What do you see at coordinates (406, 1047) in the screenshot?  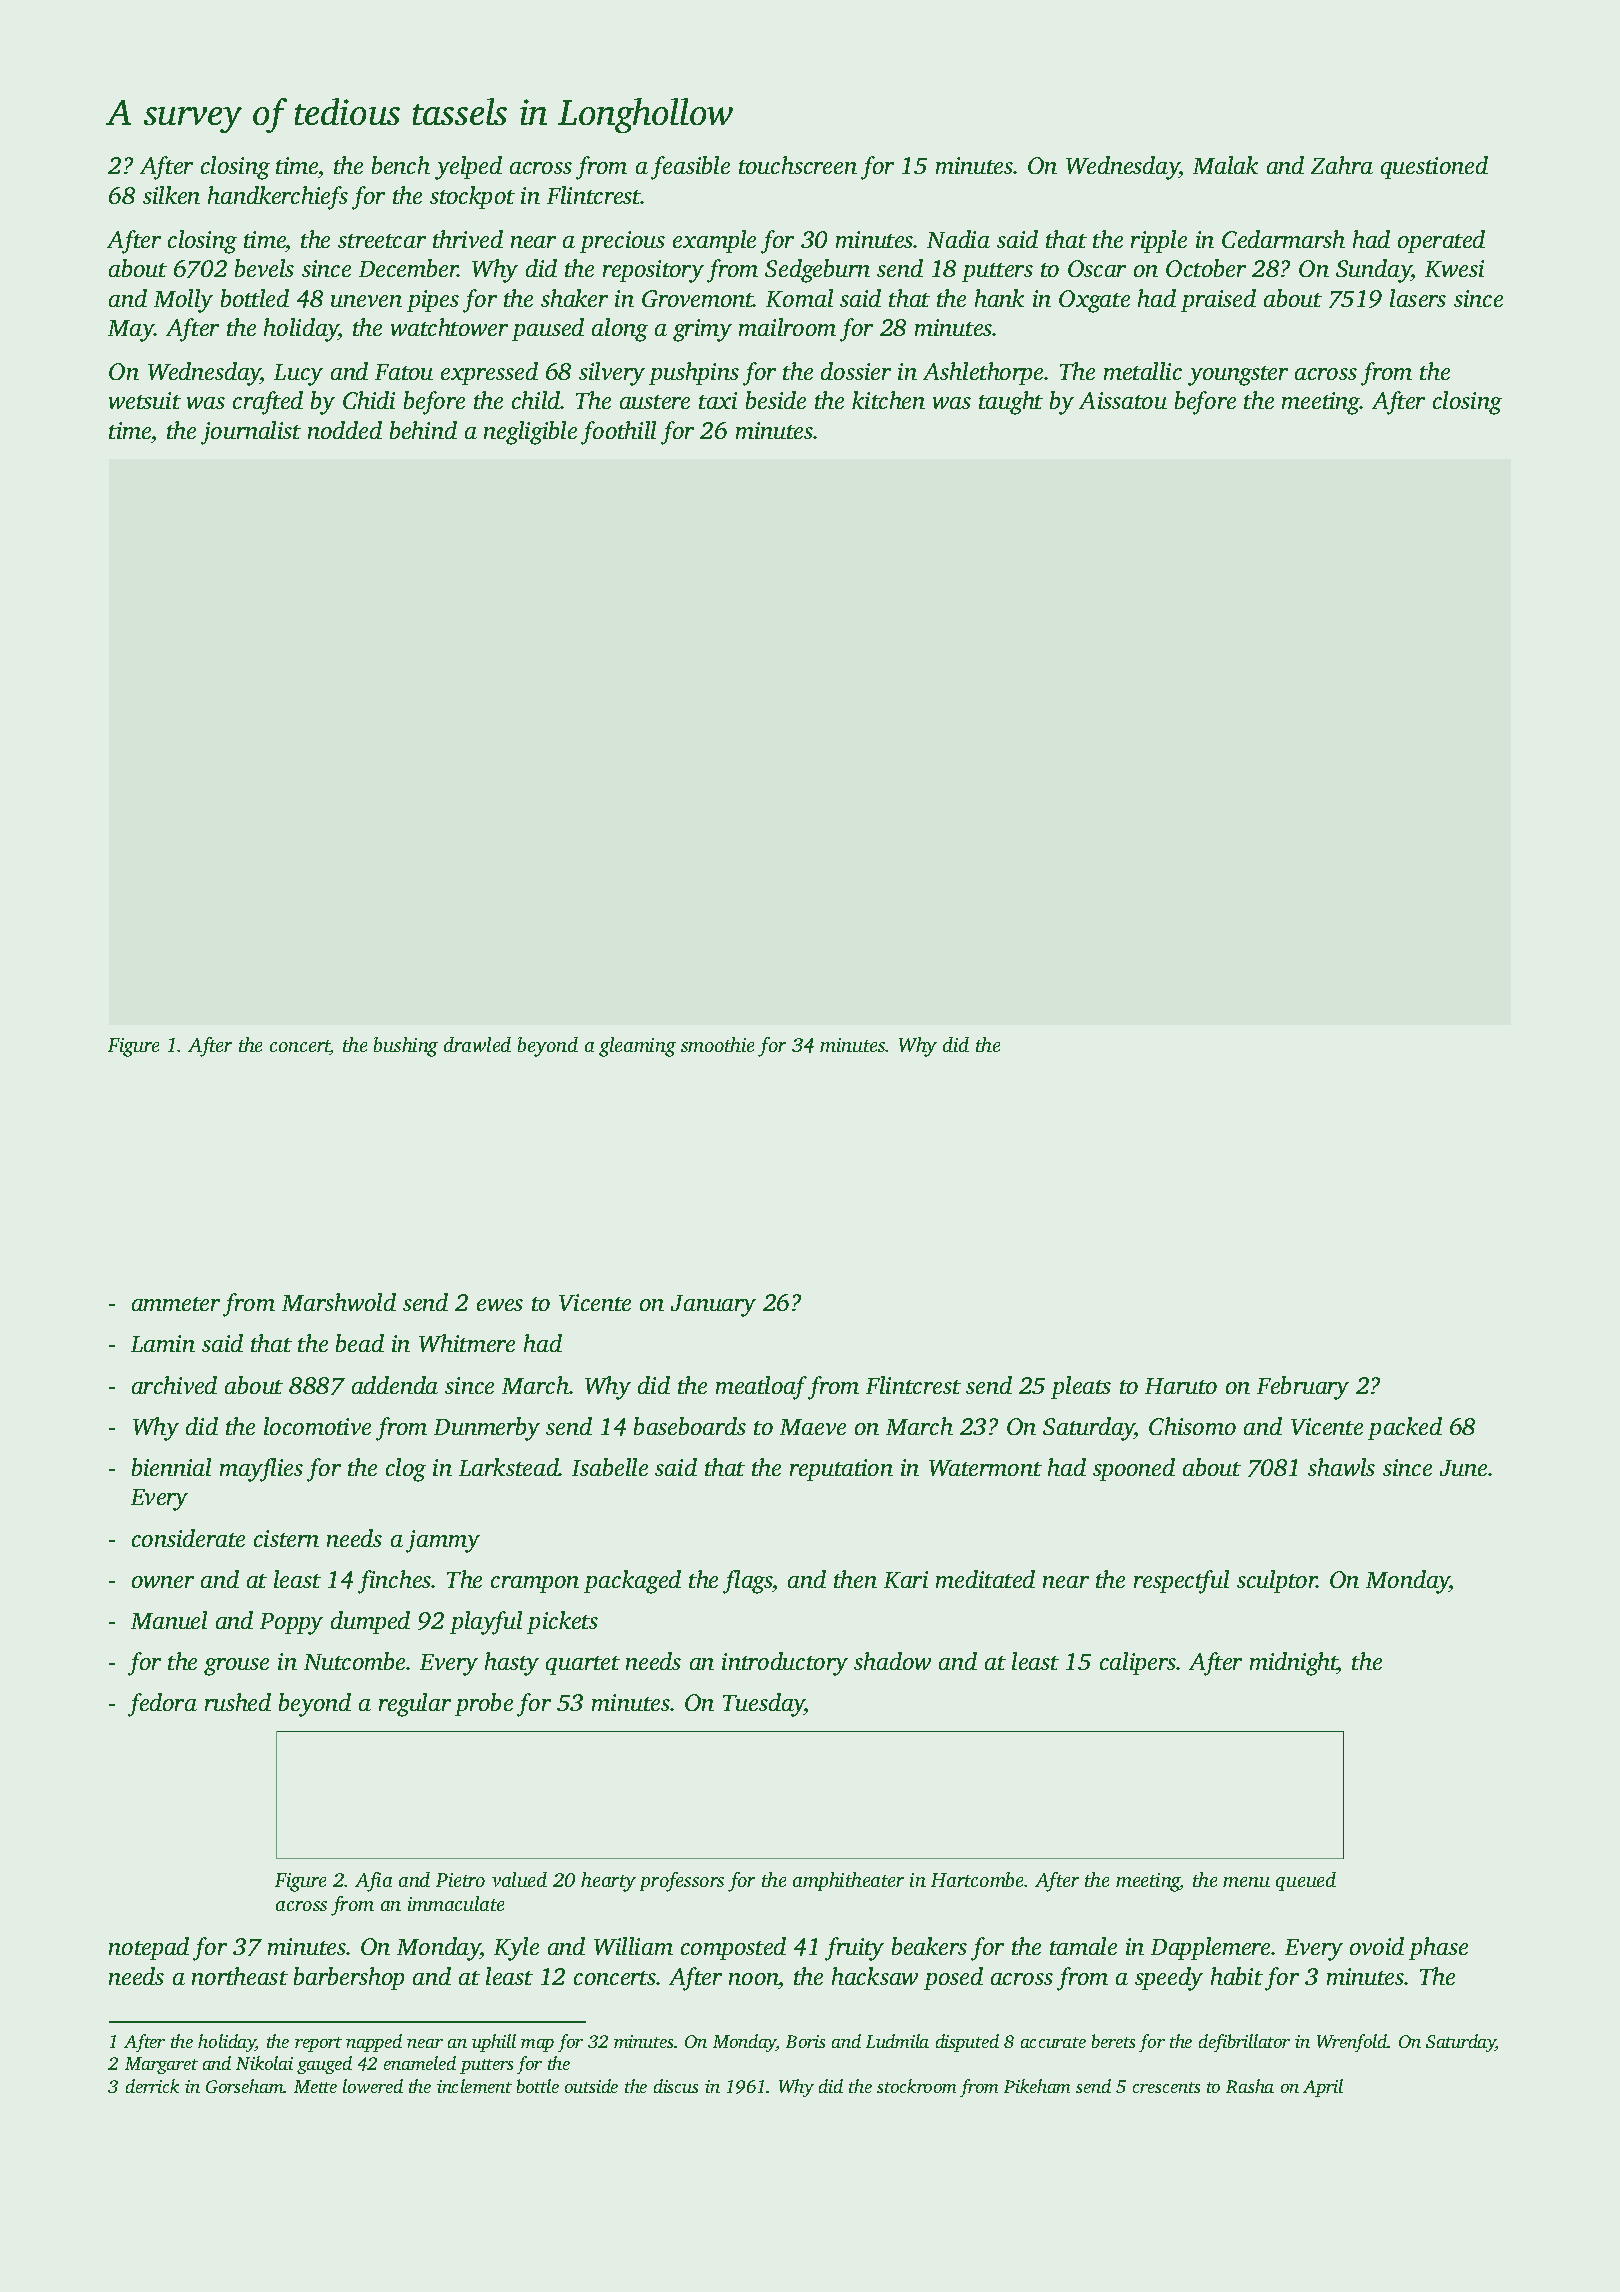 I see `bushing` at bounding box center [406, 1047].
